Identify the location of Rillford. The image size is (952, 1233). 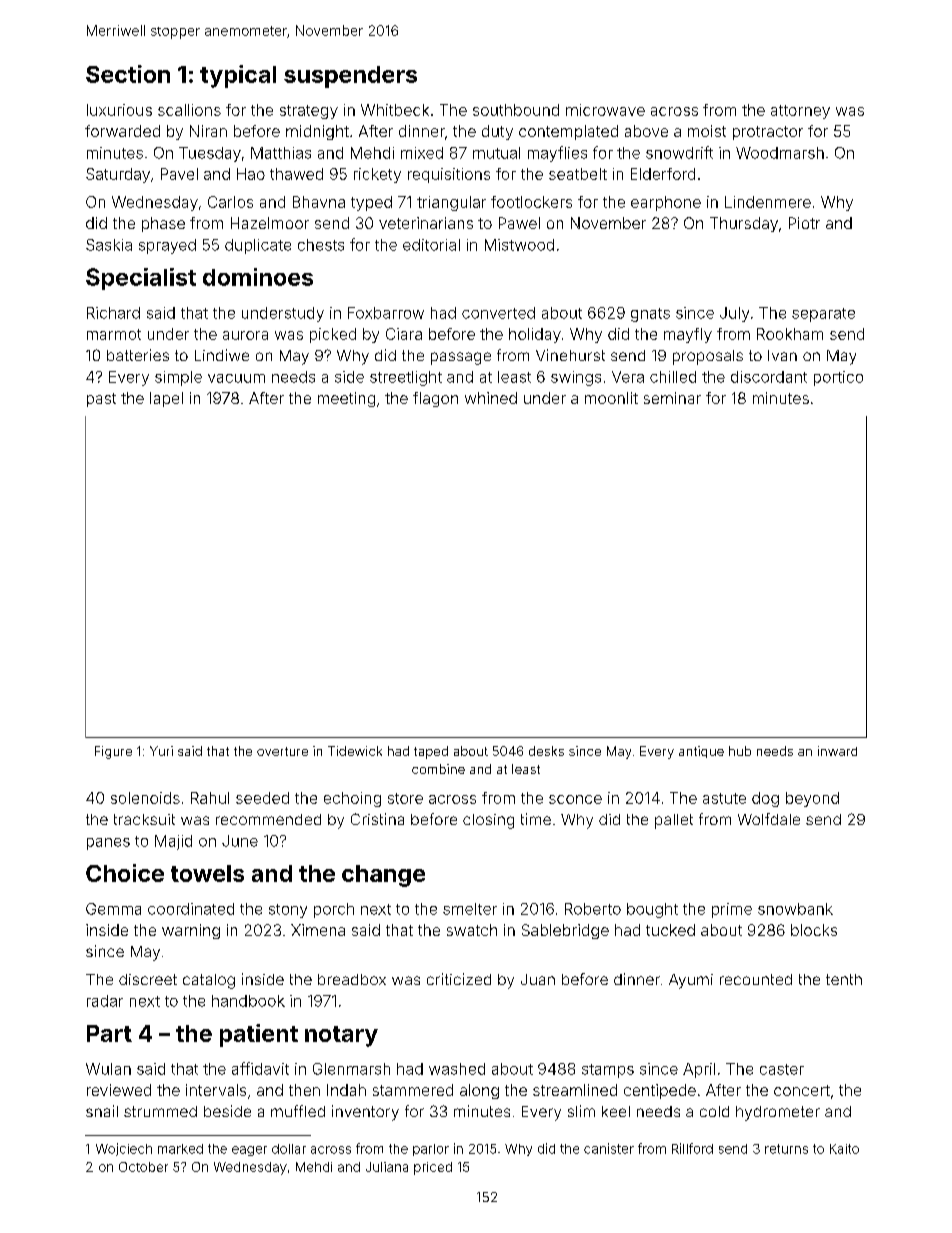
(692, 1148).
